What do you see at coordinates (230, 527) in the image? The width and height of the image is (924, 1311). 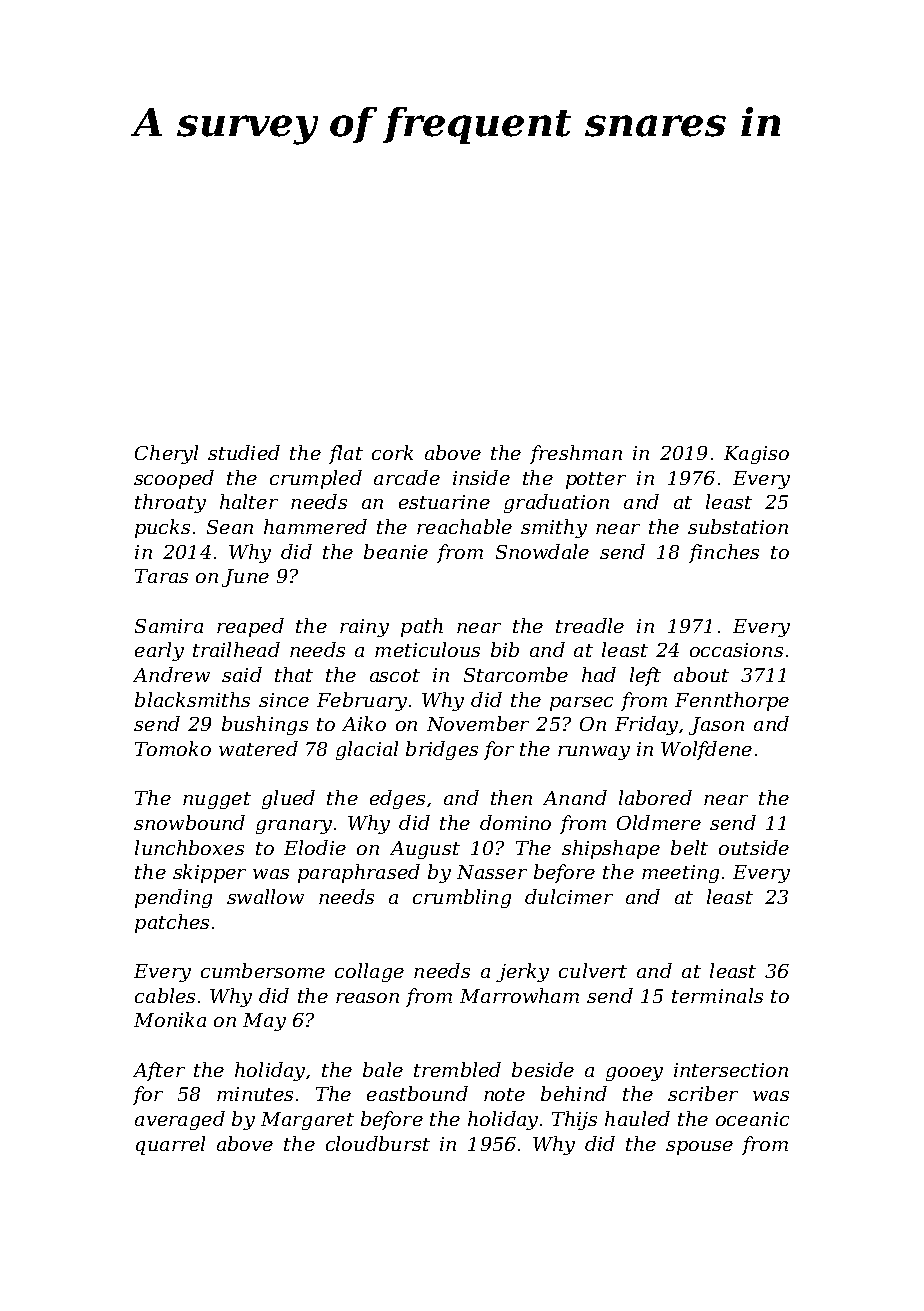 I see `Sean` at bounding box center [230, 527].
